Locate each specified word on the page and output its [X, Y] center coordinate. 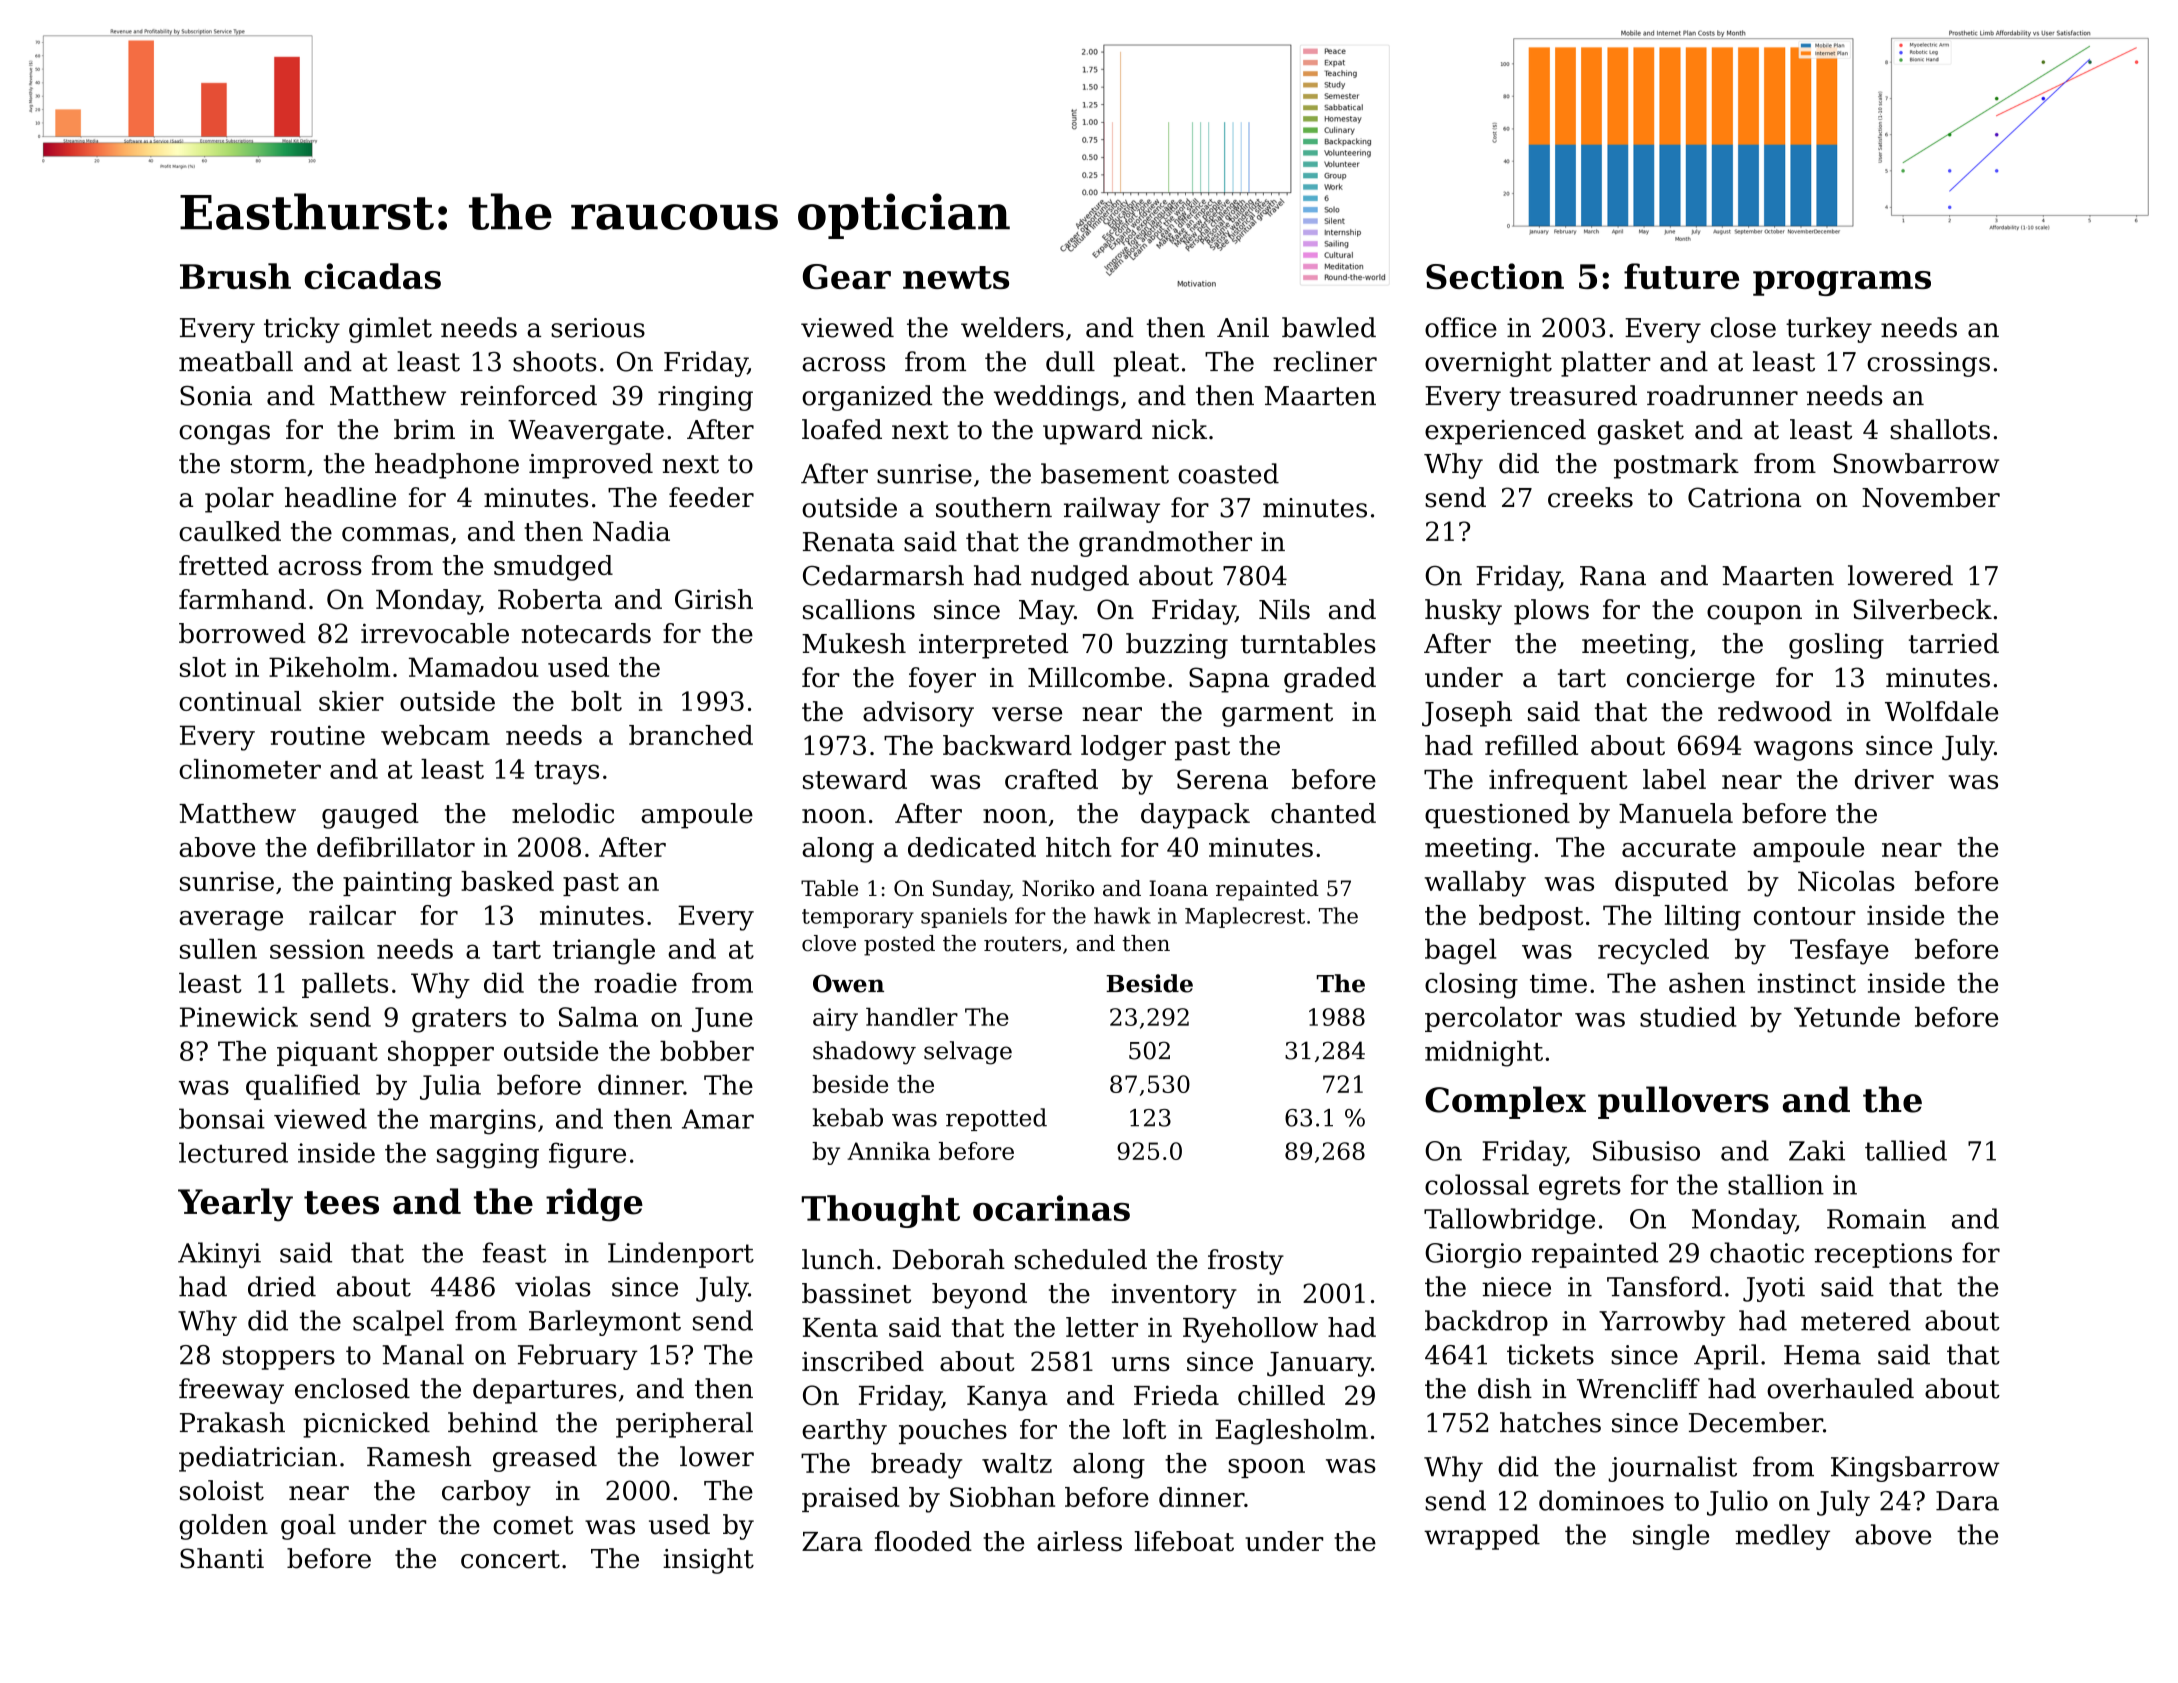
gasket [1641, 432]
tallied [1906, 1150]
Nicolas [1846, 881]
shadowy [864, 1053]
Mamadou [474, 667]
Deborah [949, 1259]
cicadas [373, 276]
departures [545, 1391]
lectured [233, 1152]
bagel [1460, 952]
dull [1070, 361]
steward [855, 779]
